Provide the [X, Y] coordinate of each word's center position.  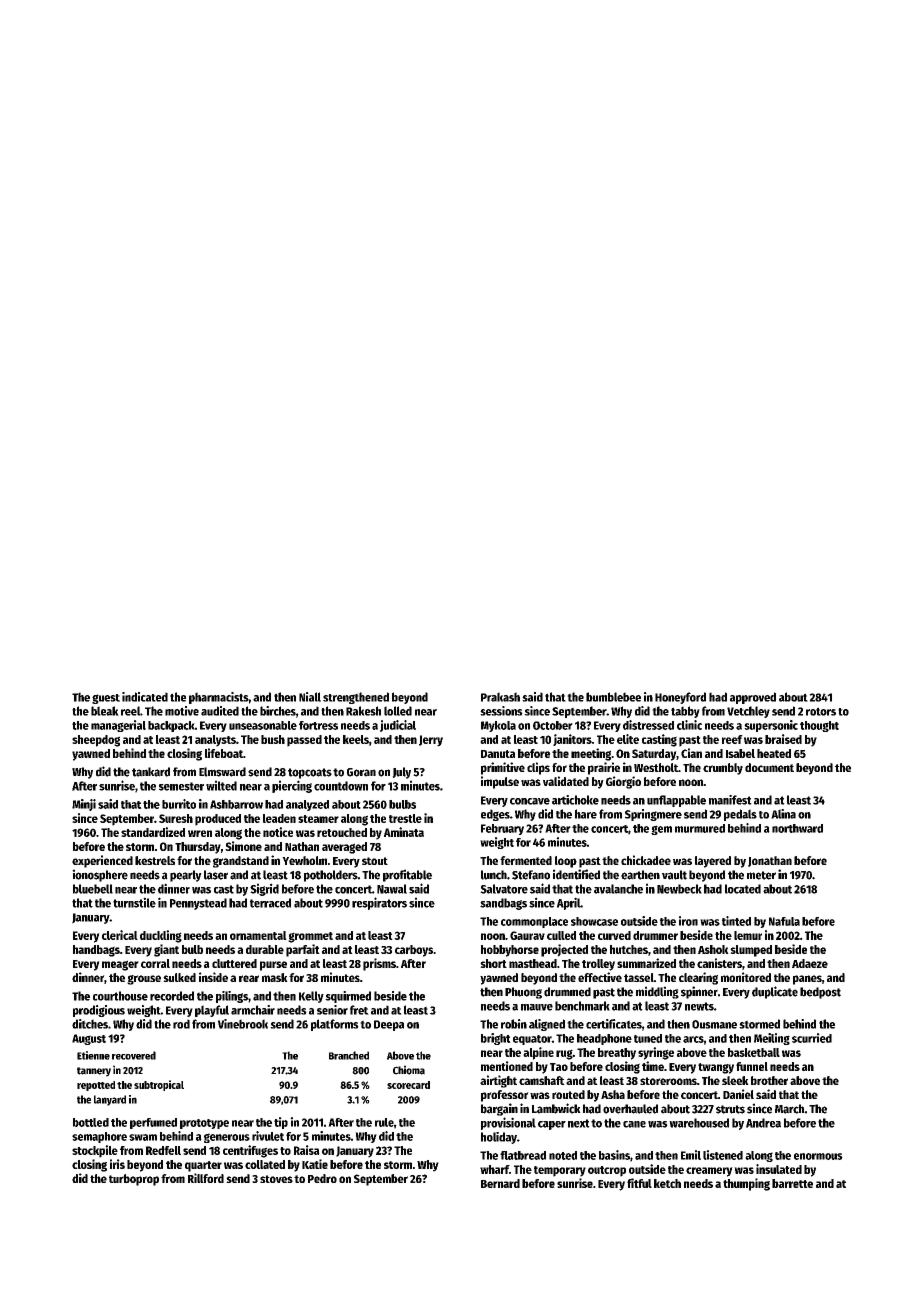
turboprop [134, 1180]
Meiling [772, 1039]
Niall [310, 697]
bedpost [820, 993]
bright [496, 1039]
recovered [134, 1055]
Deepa [389, 1025]
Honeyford [680, 698]
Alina [783, 814]
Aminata [404, 832]
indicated [145, 697]
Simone [243, 846]
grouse [144, 980]
